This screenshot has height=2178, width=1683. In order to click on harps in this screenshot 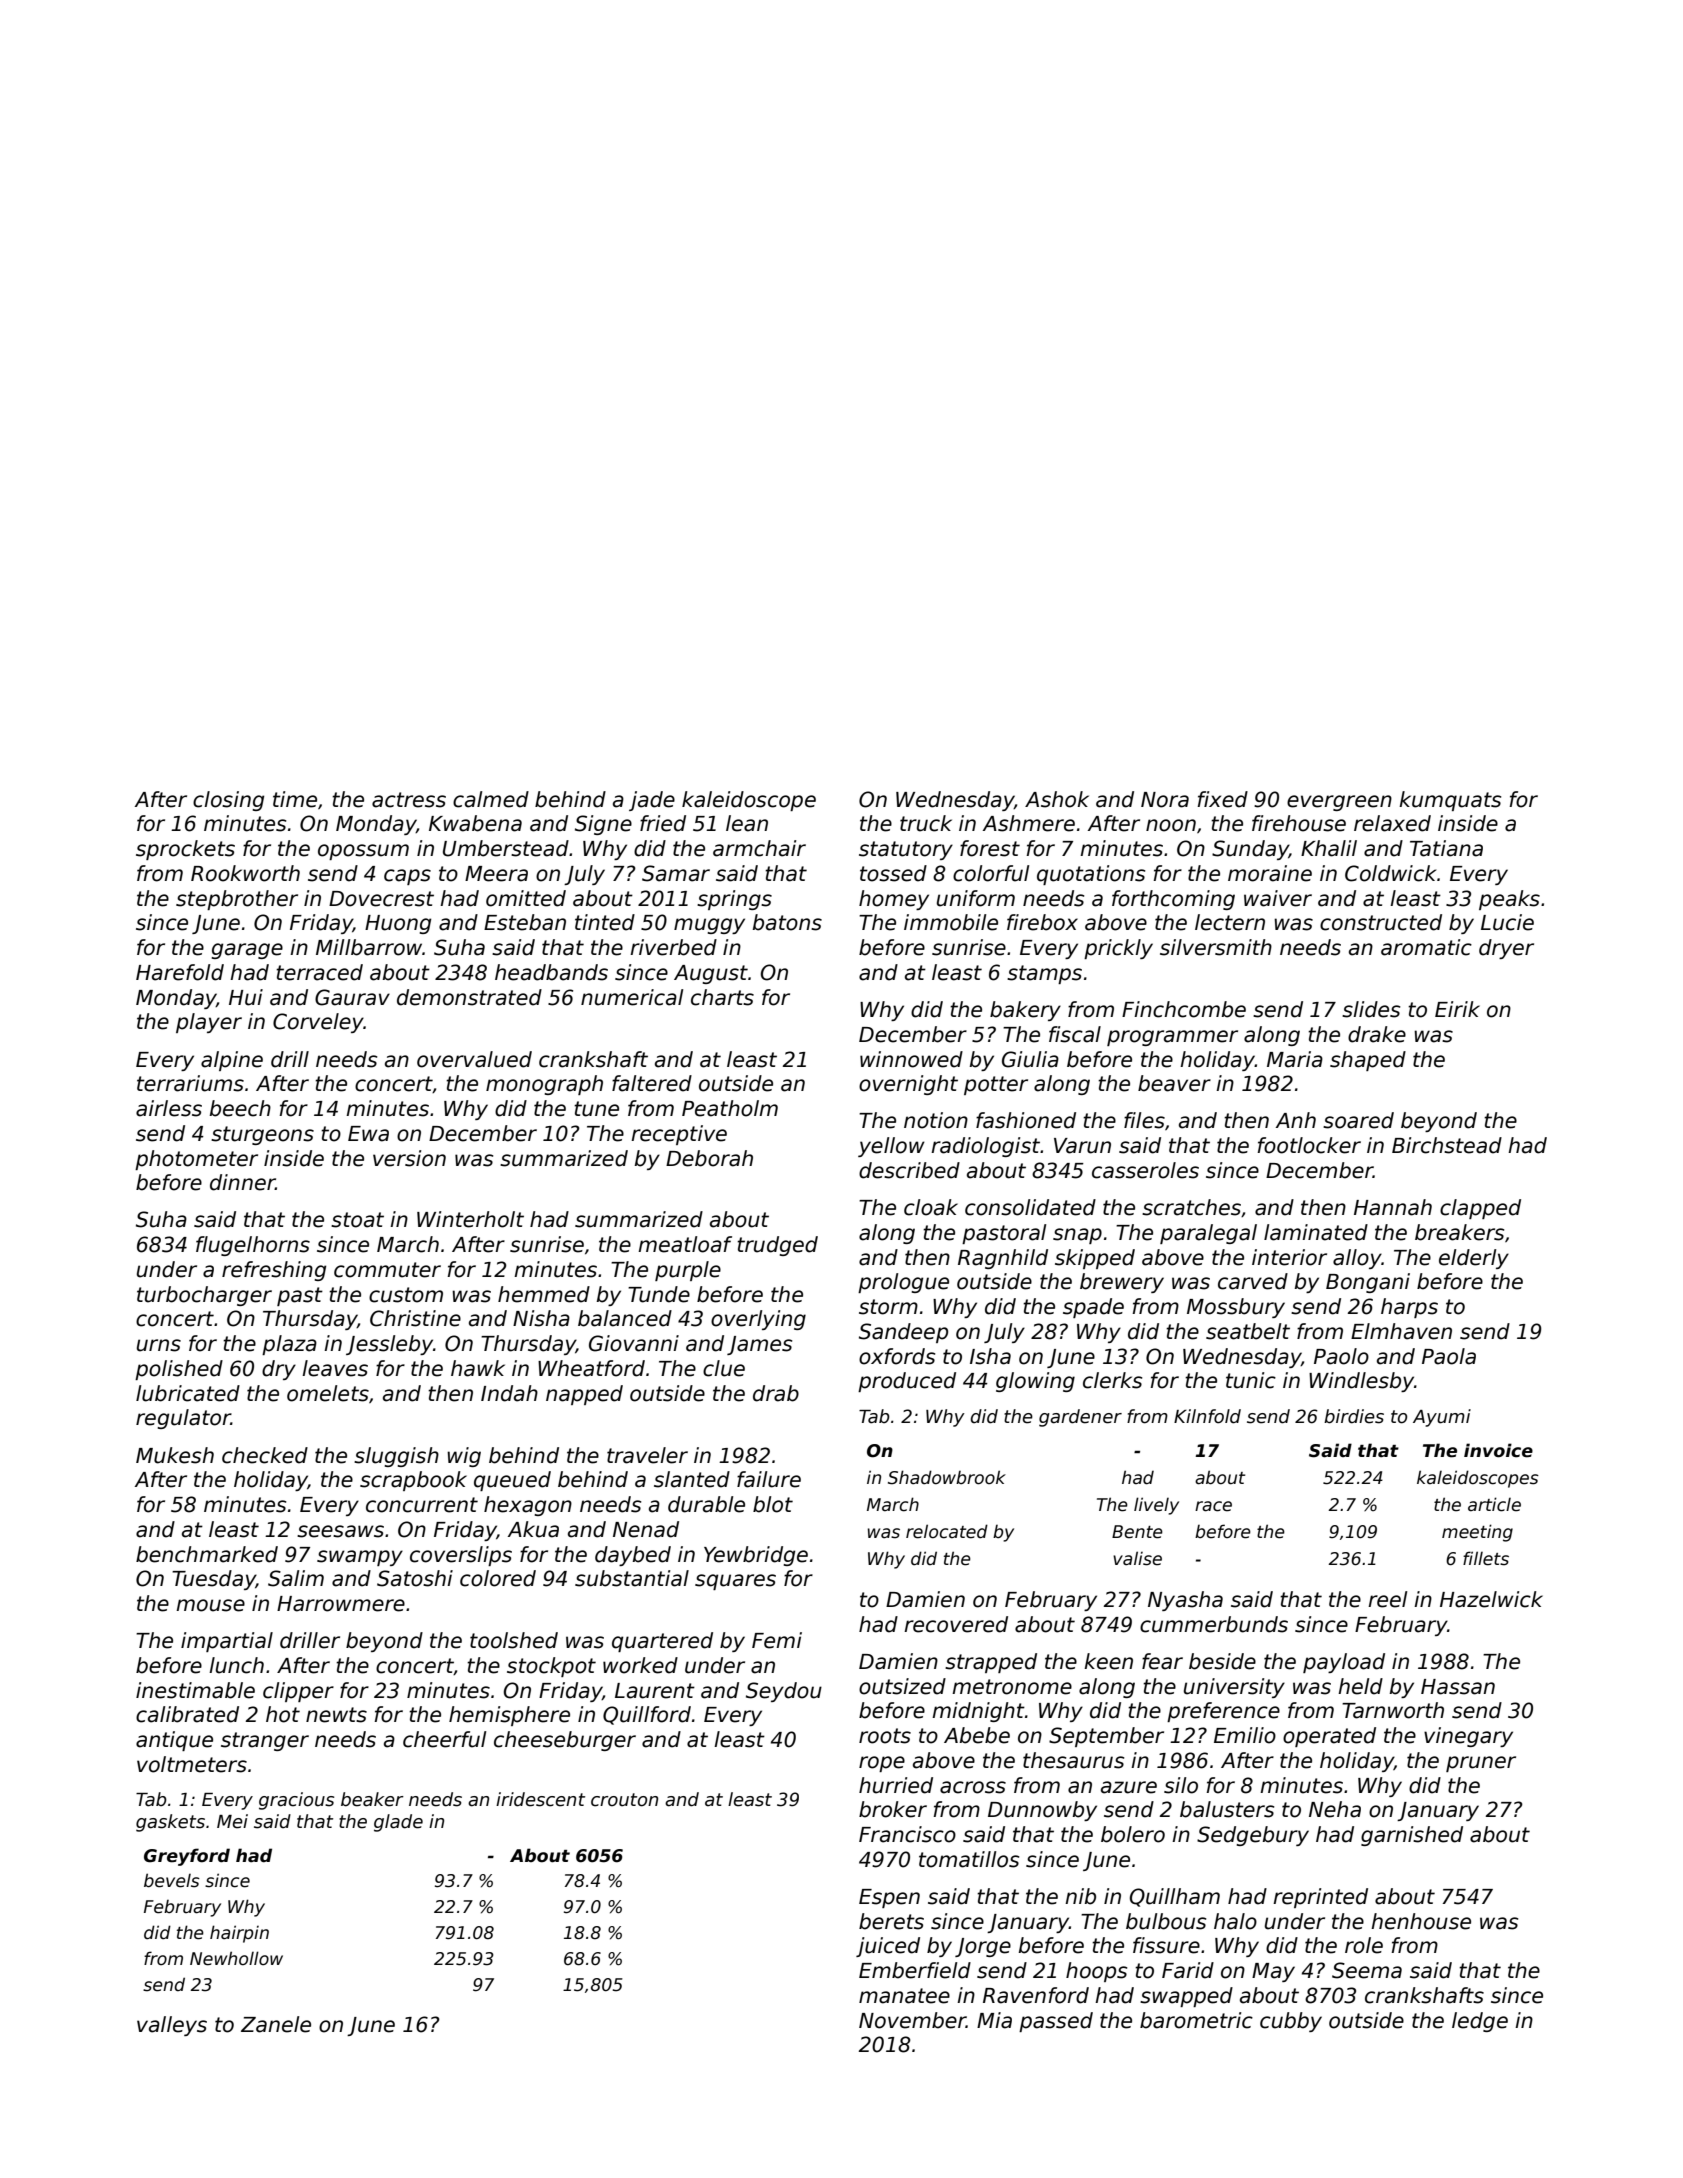, I will do `click(1409, 1308)`.
